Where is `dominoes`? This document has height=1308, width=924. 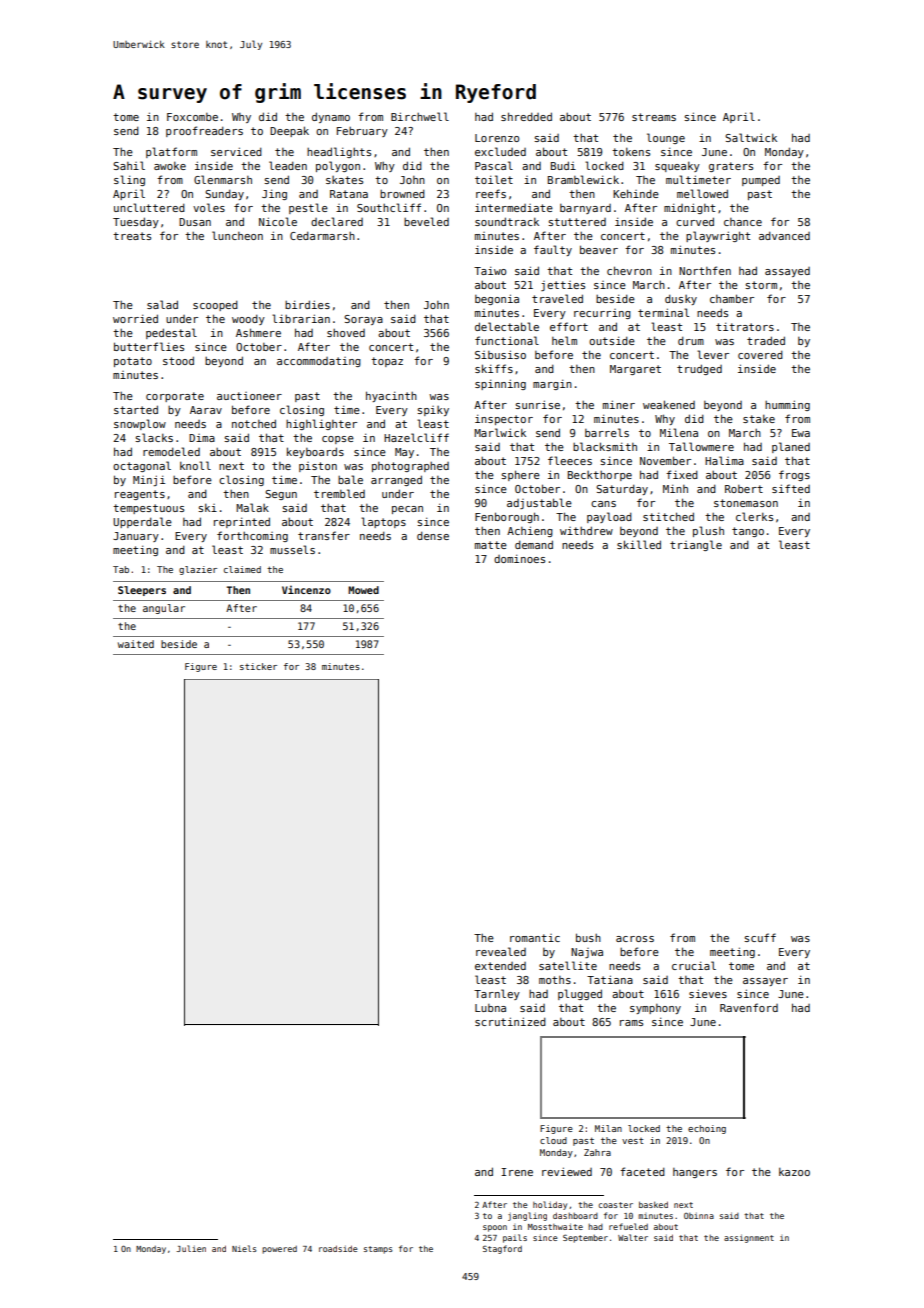 dominoes is located at coordinates (519, 558).
